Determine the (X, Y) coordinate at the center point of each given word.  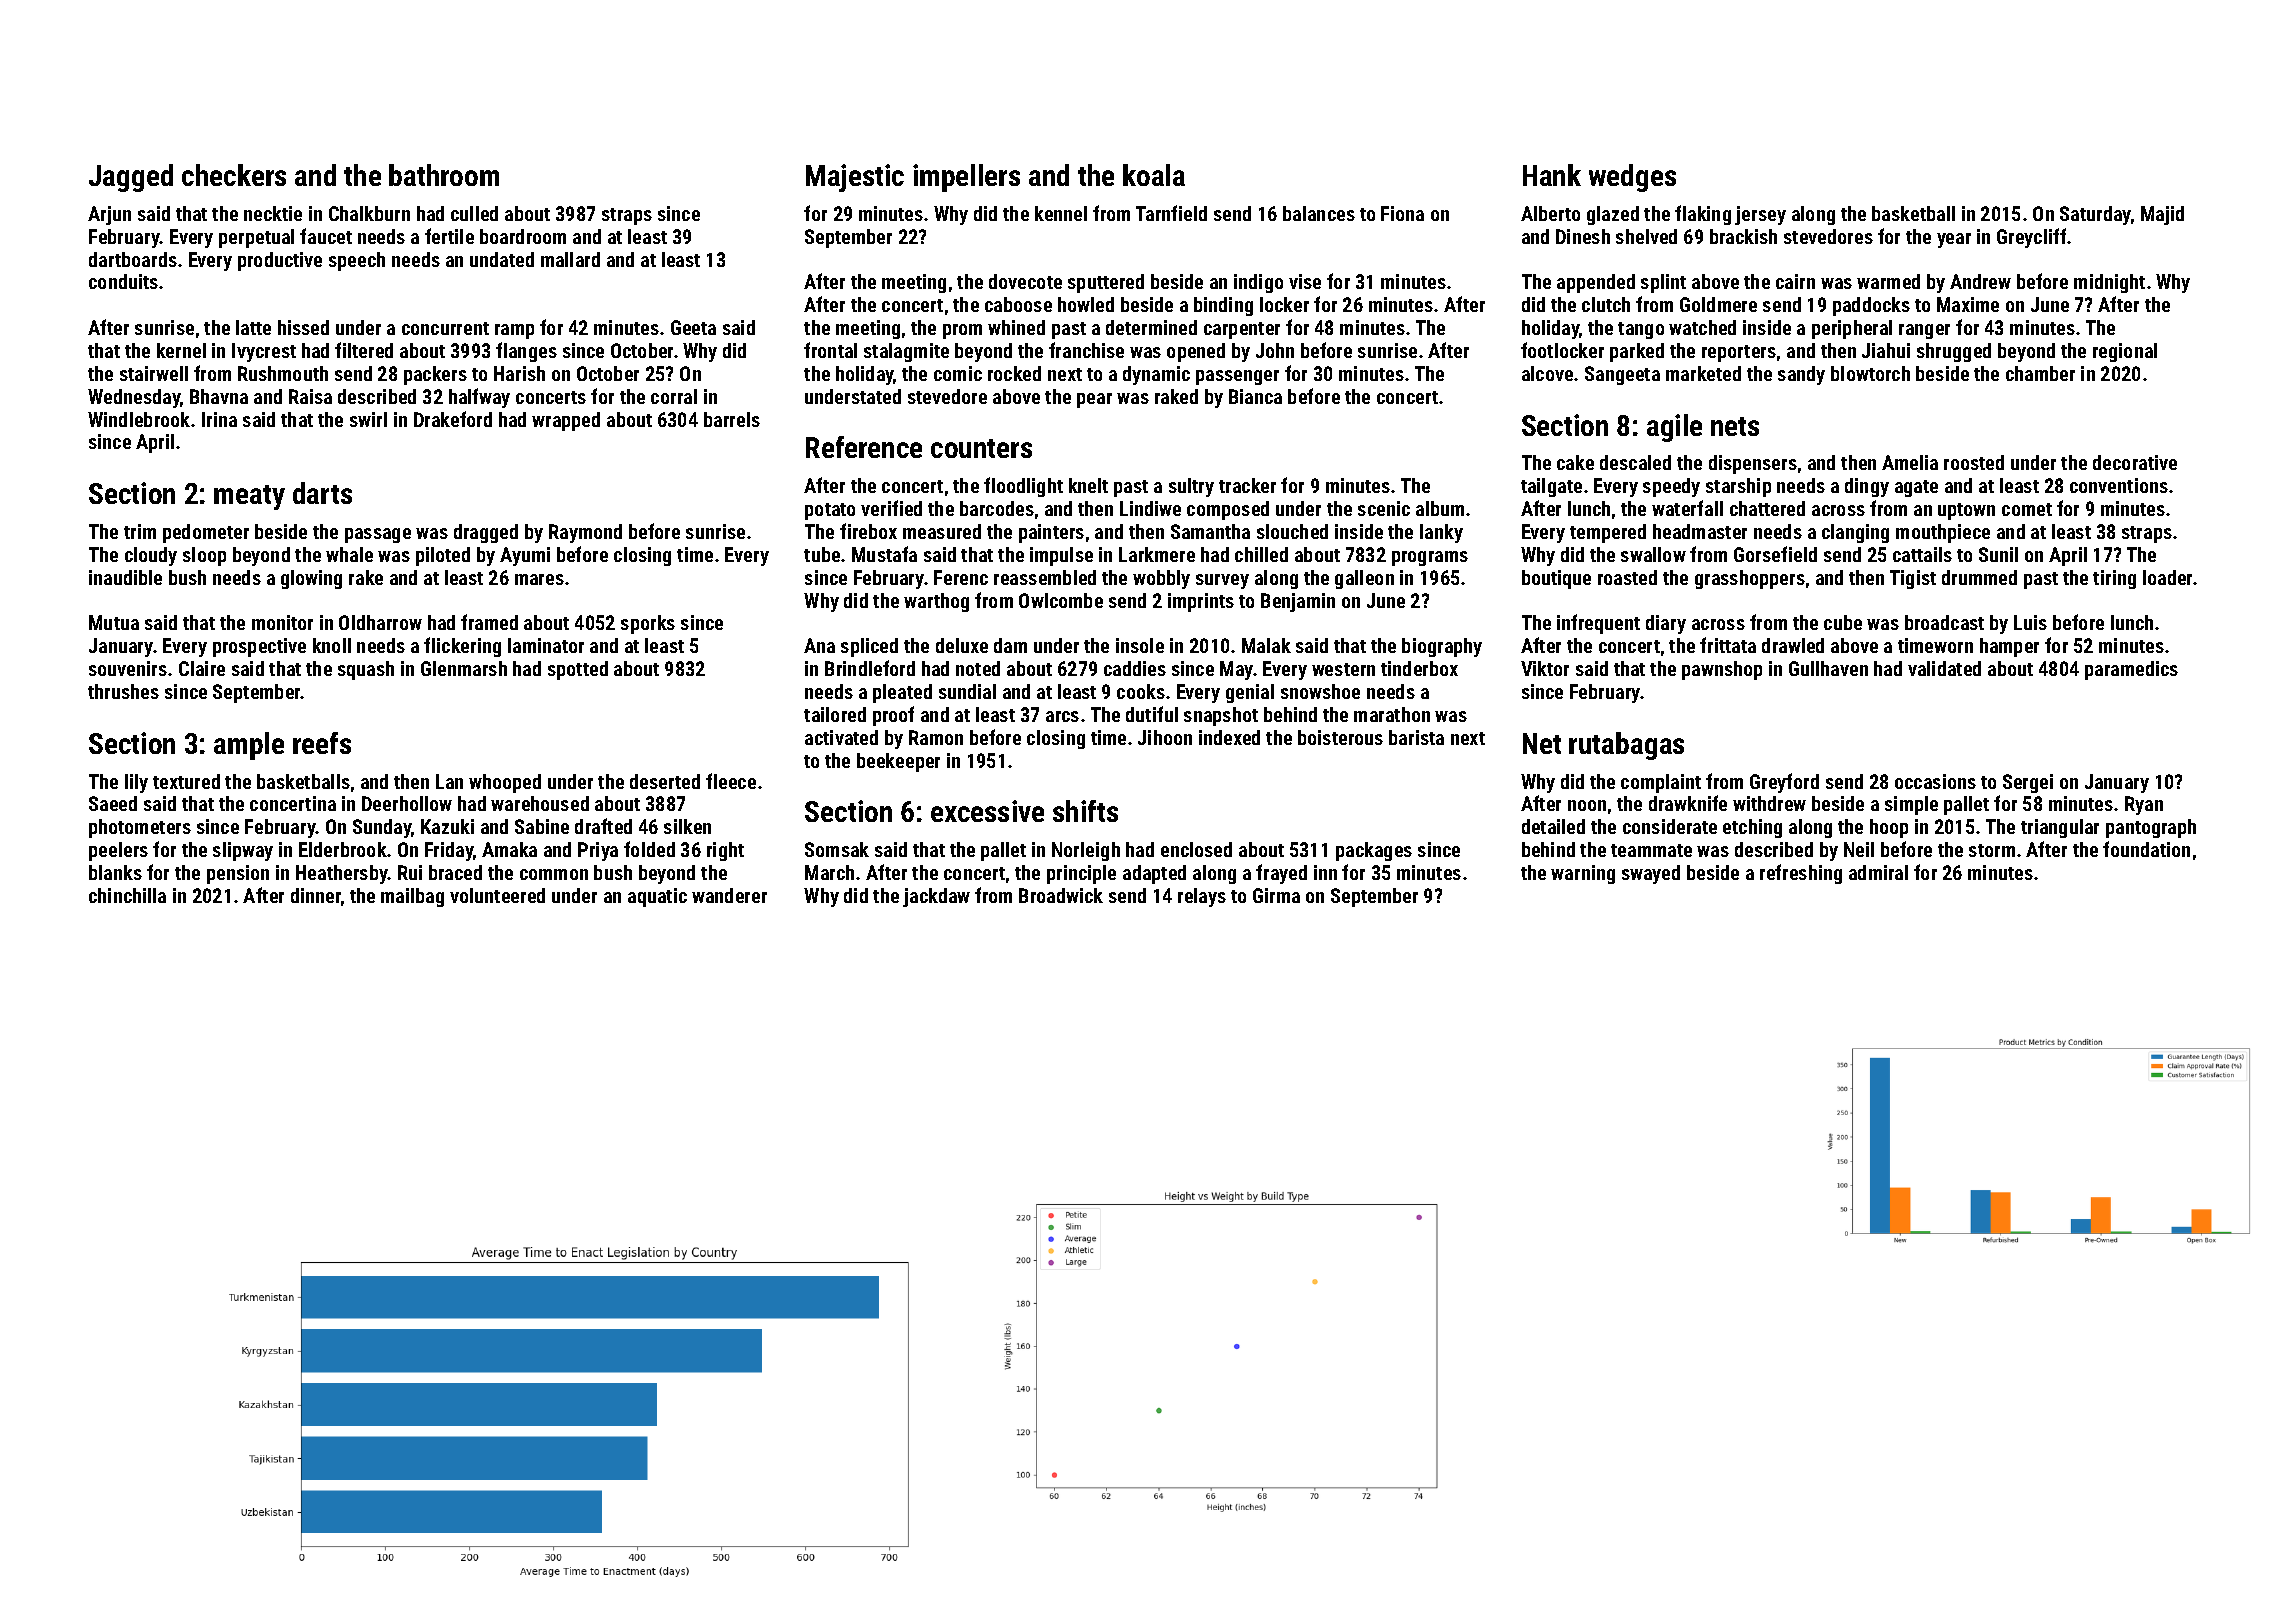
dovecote (1025, 281)
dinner (316, 895)
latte (253, 327)
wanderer (729, 895)
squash (366, 670)
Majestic (855, 178)
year (1954, 240)
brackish (1743, 236)
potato (830, 511)
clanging (1855, 533)
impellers (966, 178)
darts (322, 493)
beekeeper (898, 762)
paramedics (2131, 670)
